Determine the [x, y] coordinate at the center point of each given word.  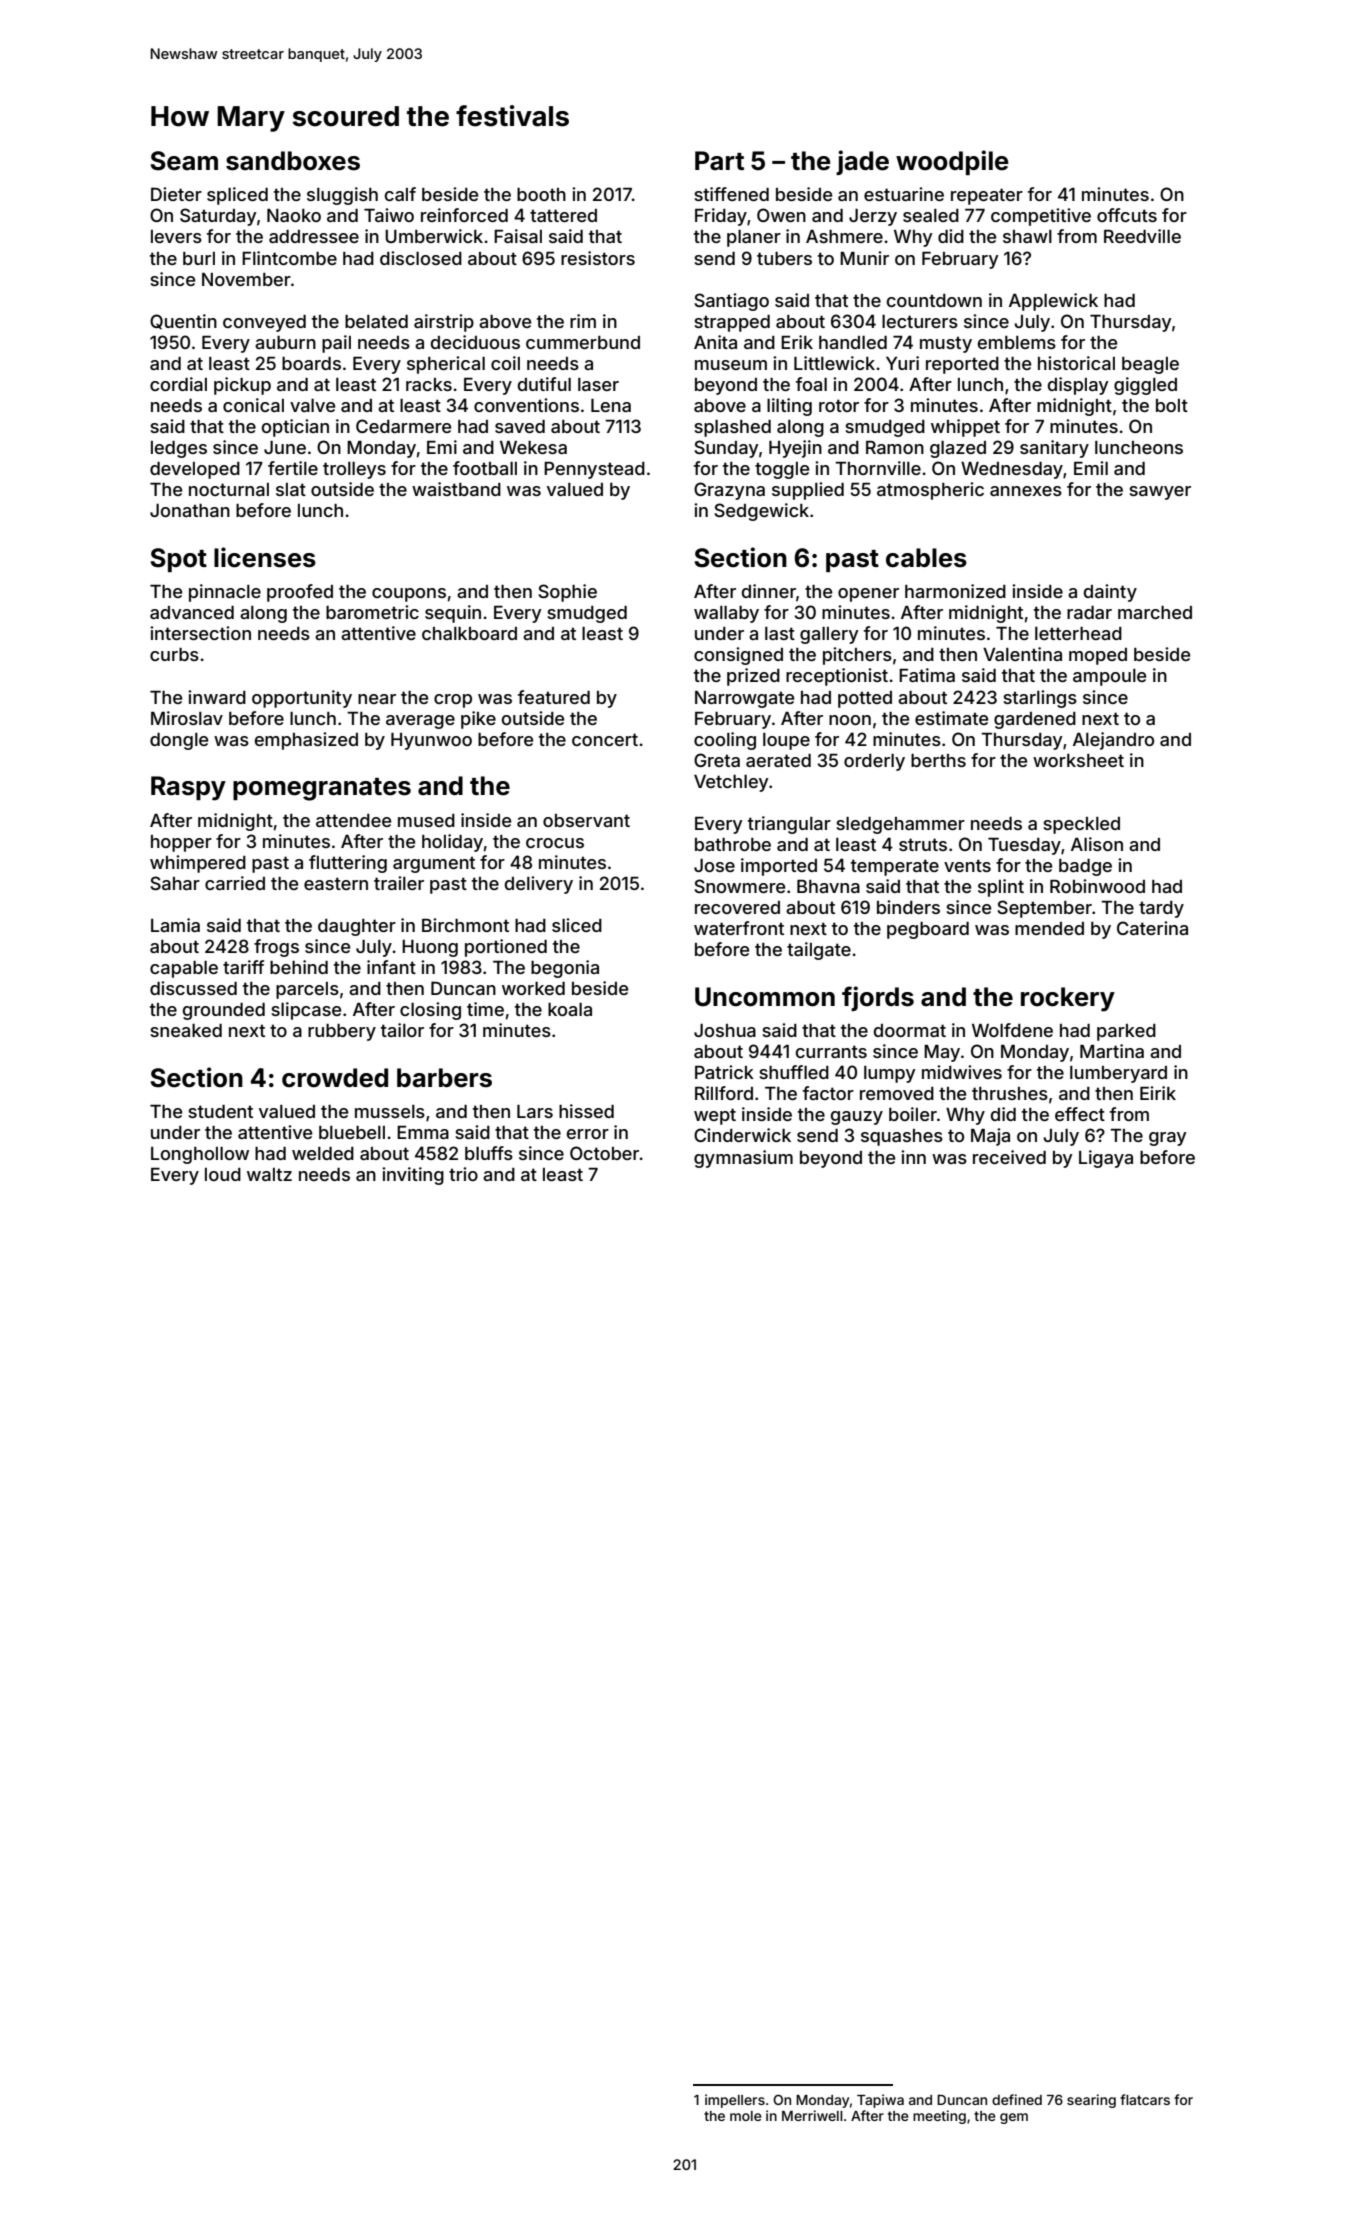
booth [541, 194]
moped [1098, 656]
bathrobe [733, 844]
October [605, 1153]
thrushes [1010, 1093]
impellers [735, 2101]
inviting [413, 1176]
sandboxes [293, 161]
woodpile [952, 162]
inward [217, 697]
